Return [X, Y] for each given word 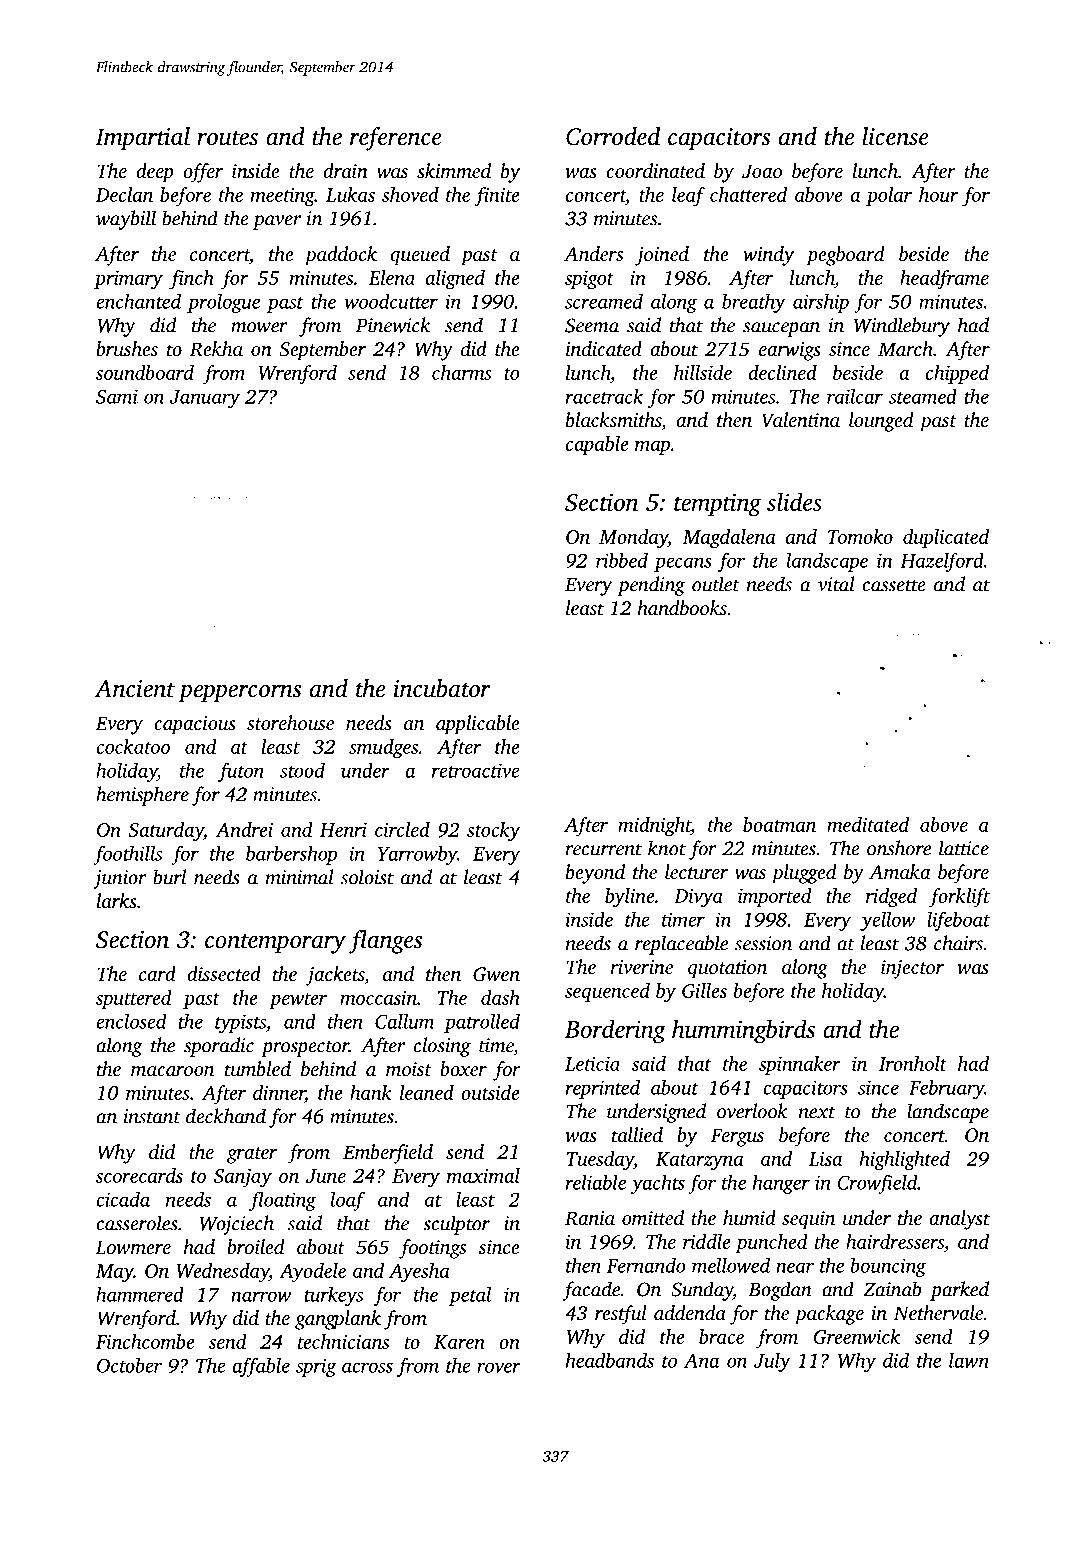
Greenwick [857, 1336]
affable [261, 1367]
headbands [610, 1360]
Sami [117, 396]
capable [597, 445]
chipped [957, 374]
